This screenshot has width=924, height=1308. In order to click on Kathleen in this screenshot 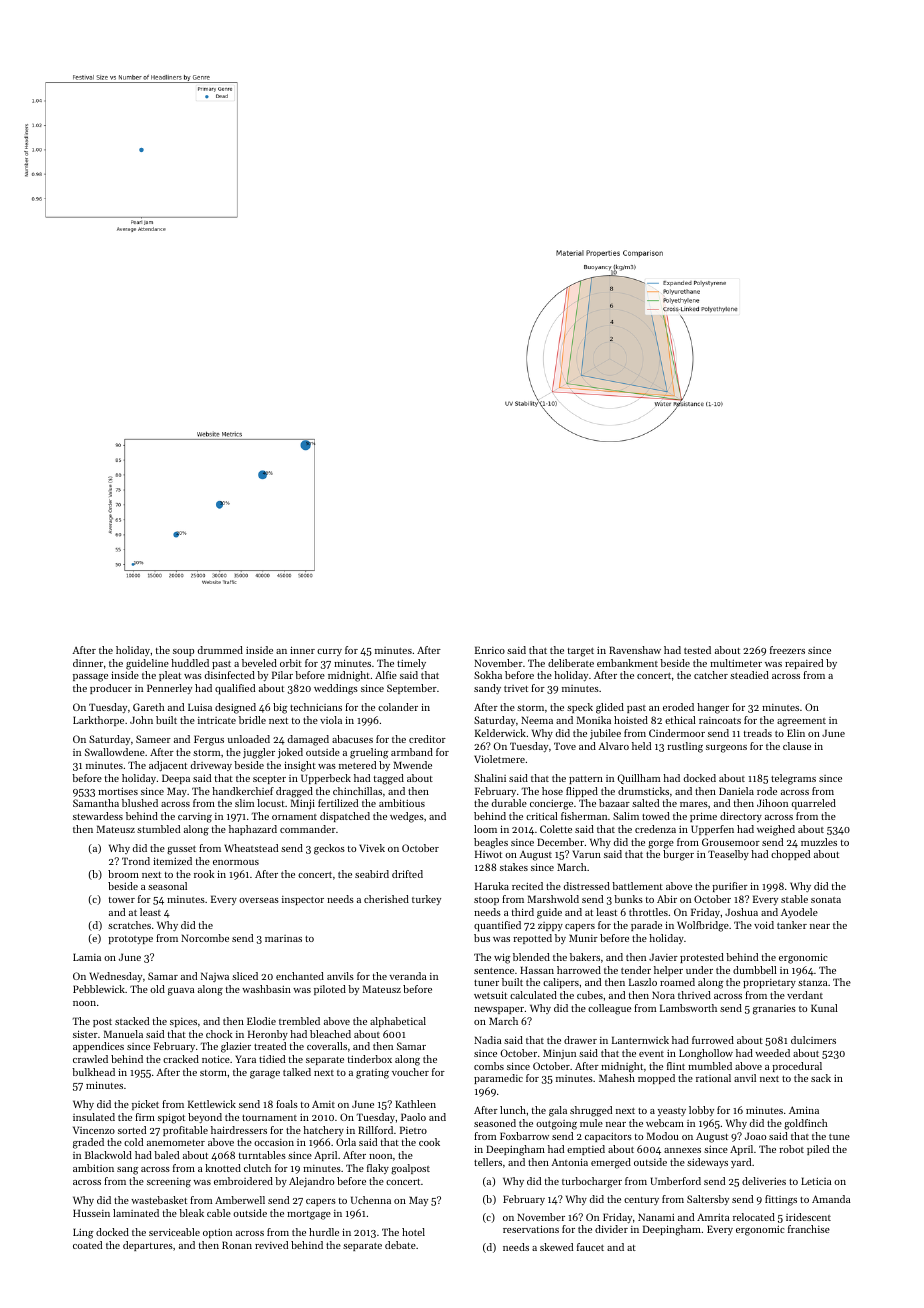, I will do `click(415, 1104)`.
